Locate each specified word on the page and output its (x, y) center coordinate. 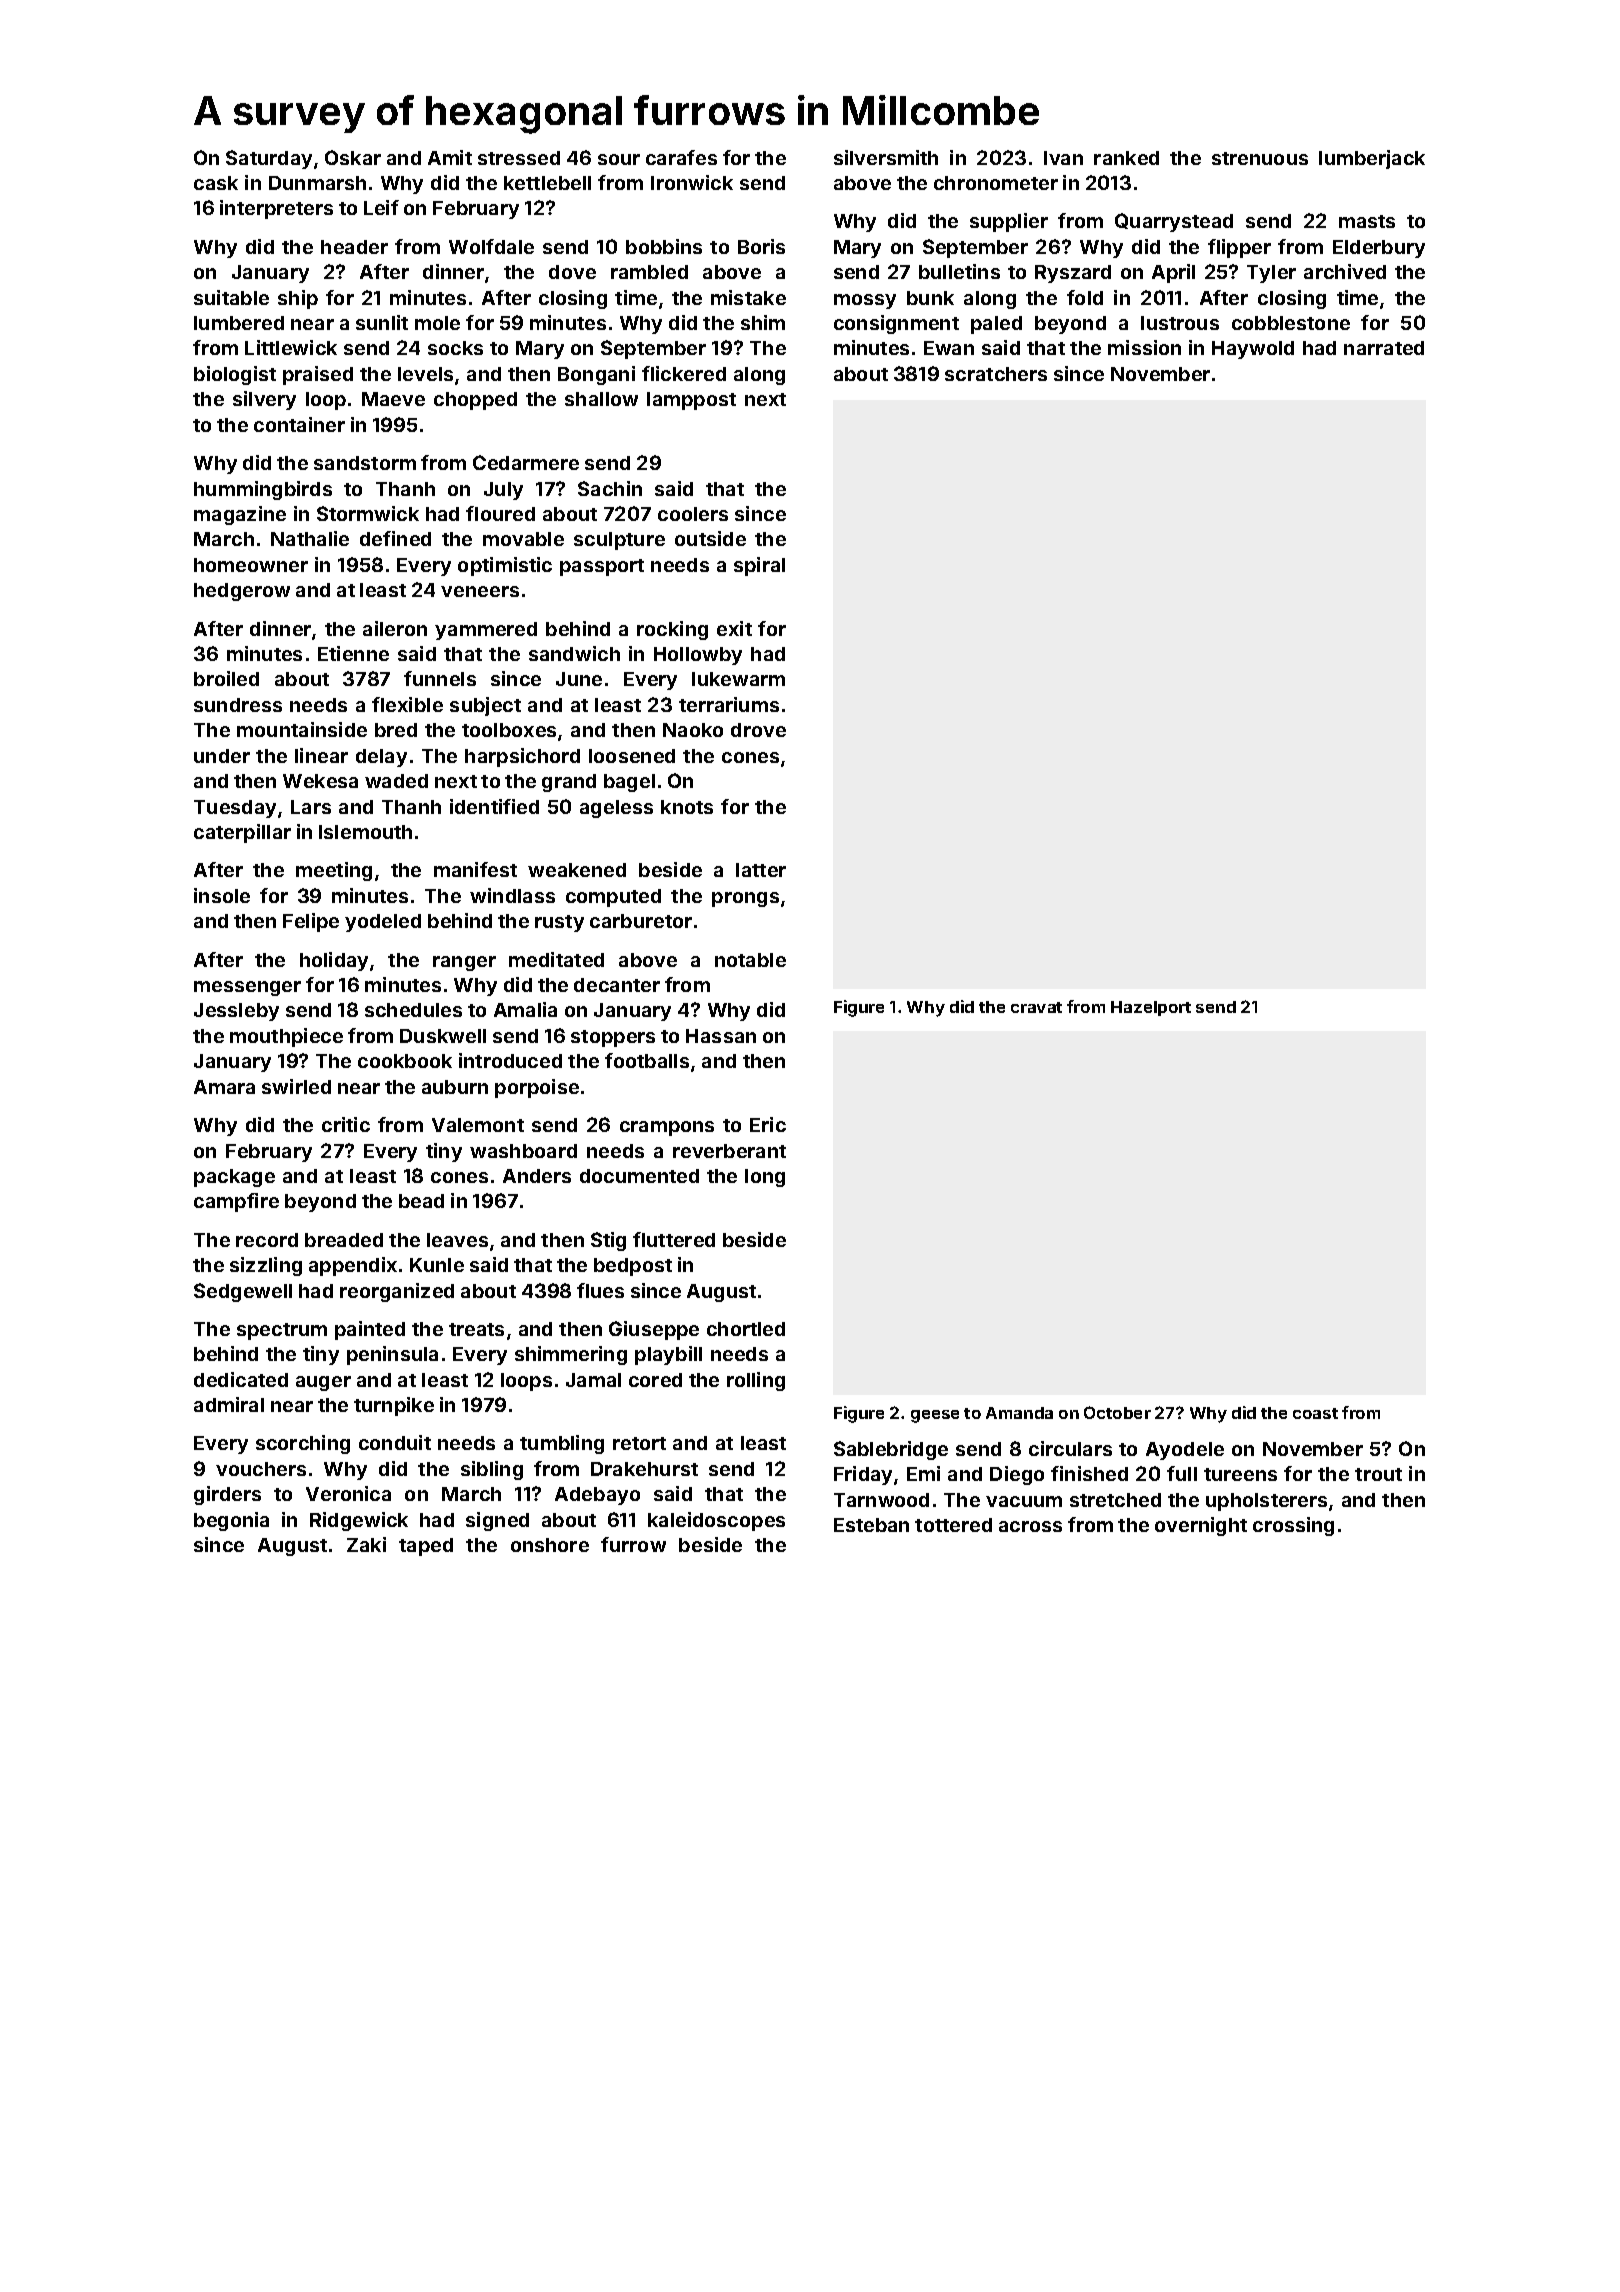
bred (396, 730)
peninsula (392, 1355)
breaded (344, 1240)
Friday (863, 1475)
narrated (1384, 348)
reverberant (729, 1151)
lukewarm (738, 679)
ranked (1126, 158)
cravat (1036, 1007)
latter (761, 870)
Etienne (353, 653)
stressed (519, 158)
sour (619, 159)
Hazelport (1151, 1008)
